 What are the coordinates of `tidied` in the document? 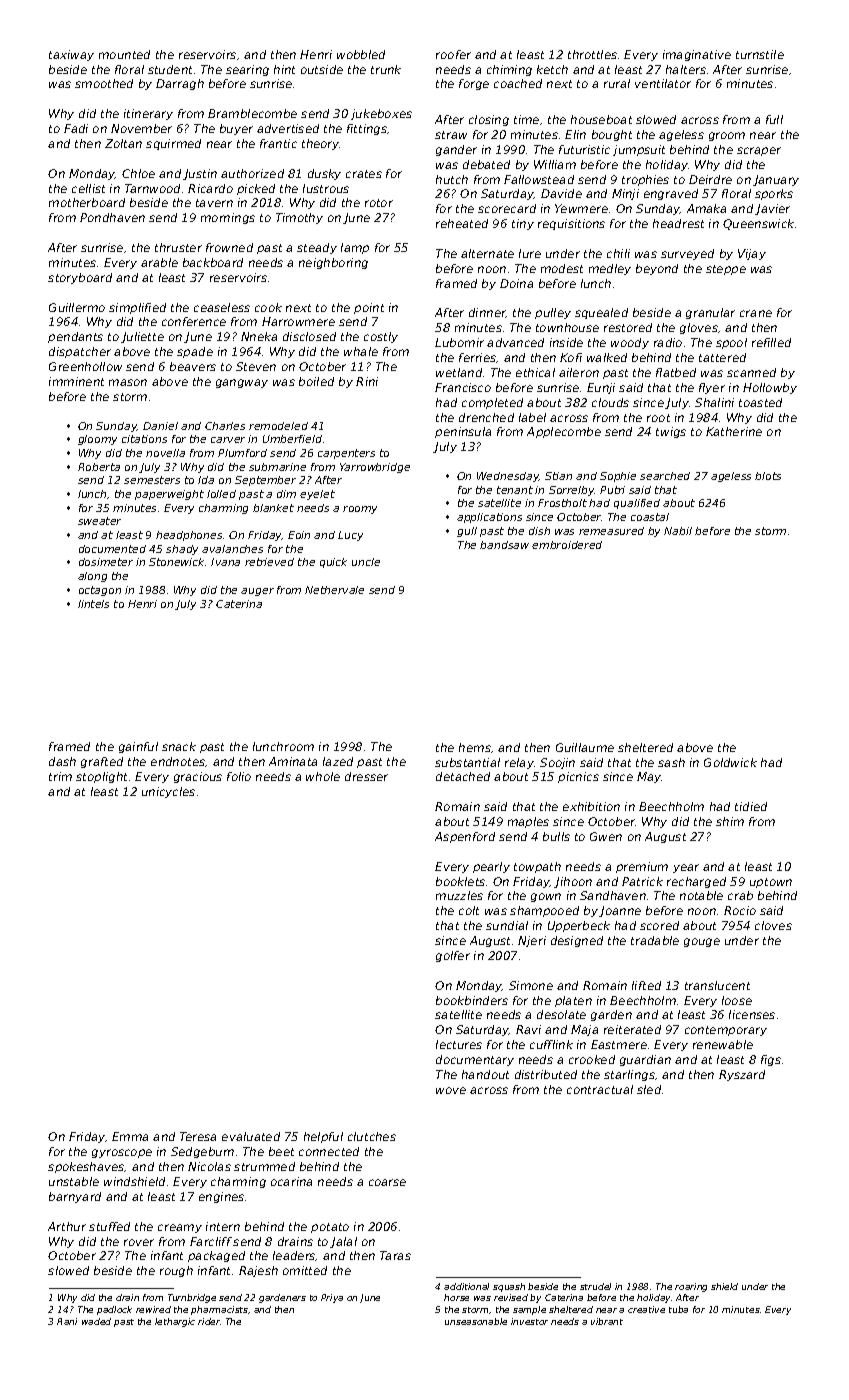 It's located at (751, 806).
